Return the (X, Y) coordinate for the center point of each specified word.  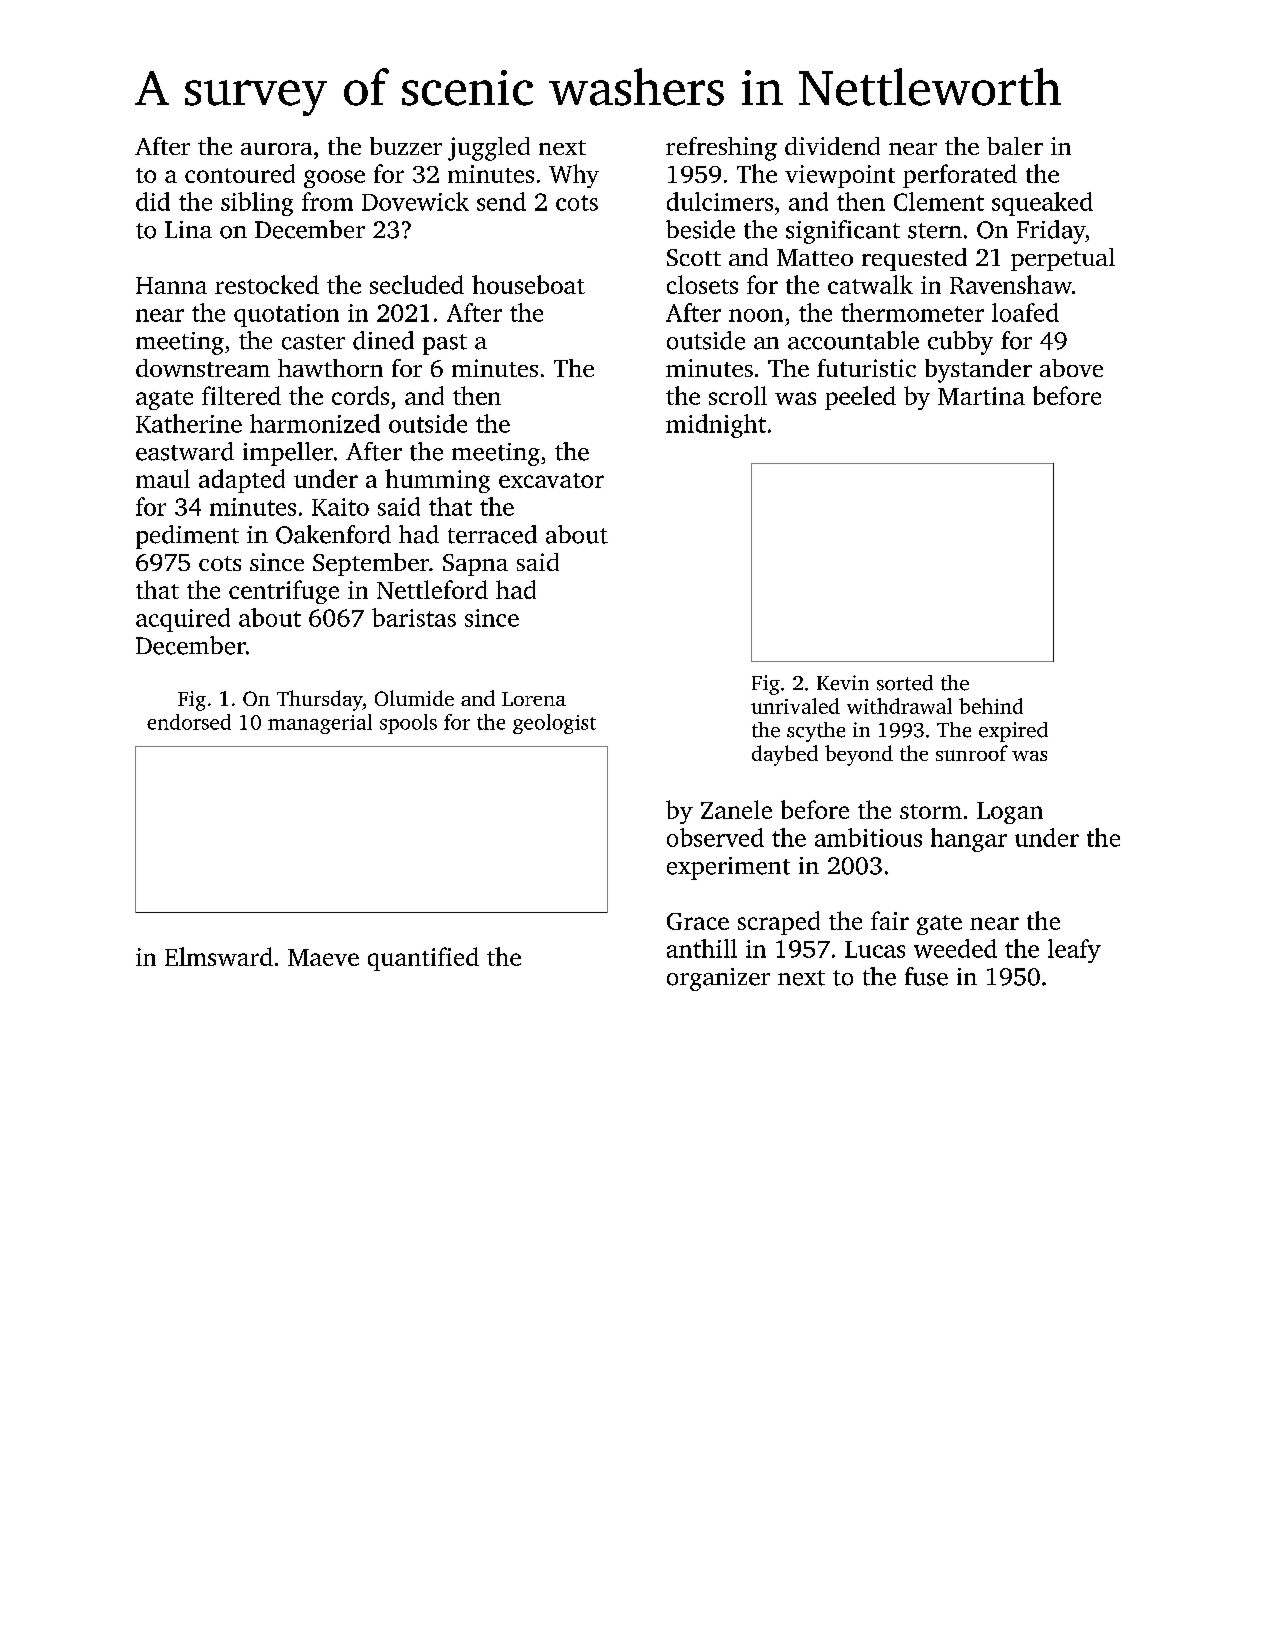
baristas (414, 617)
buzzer (406, 146)
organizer (718, 979)
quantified (423, 959)
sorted (905, 683)
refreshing (721, 149)
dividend (832, 146)
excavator (551, 480)
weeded (955, 948)
